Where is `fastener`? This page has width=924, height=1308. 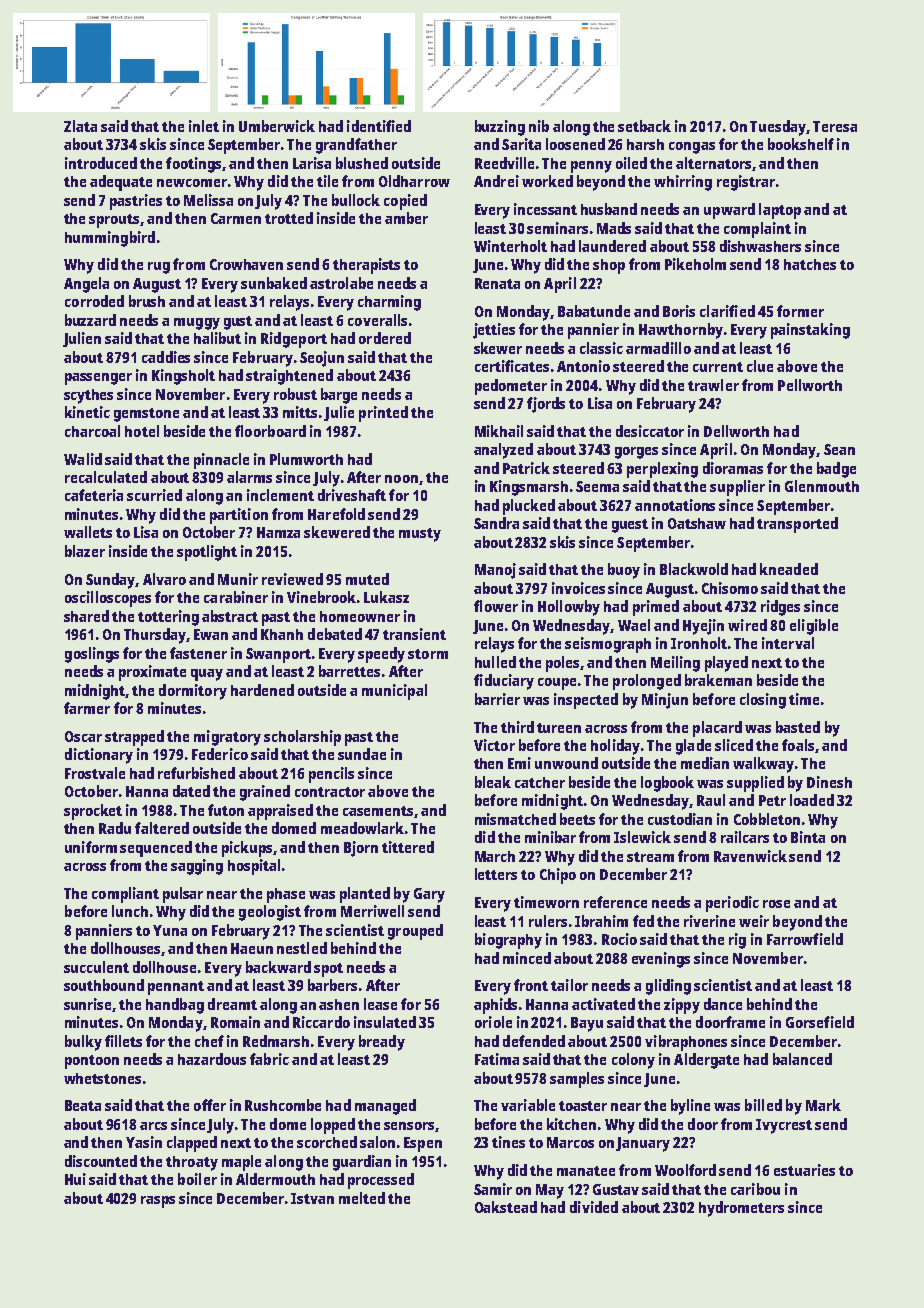 fastener is located at coordinates (198, 653).
